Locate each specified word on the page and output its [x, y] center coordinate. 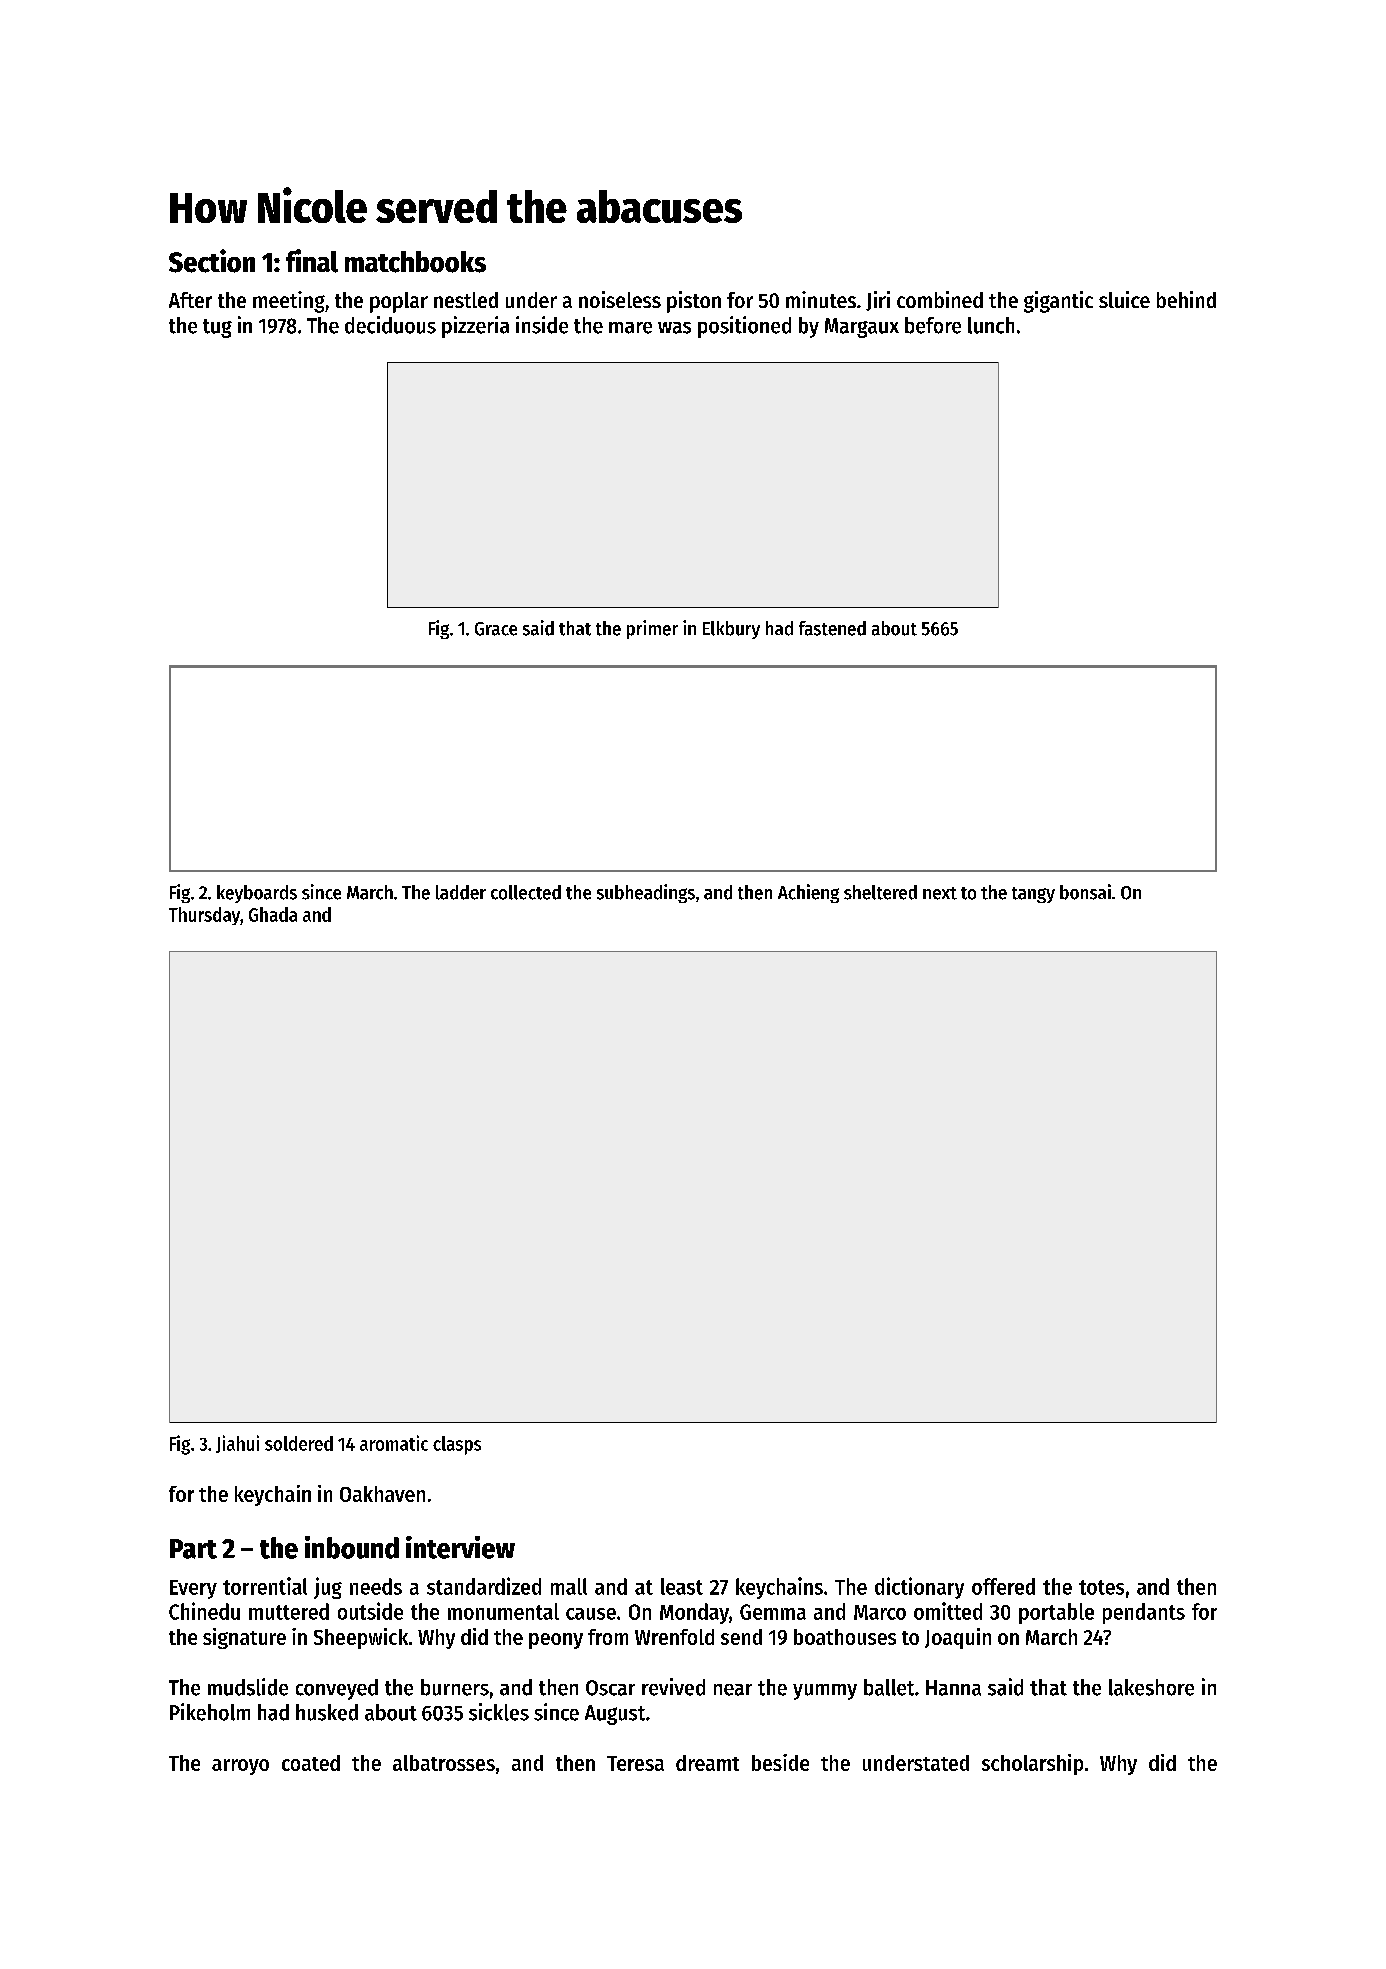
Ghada [273, 914]
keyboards [257, 894]
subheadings [646, 893]
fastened [832, 628]
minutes [821, 299]
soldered [299, 1443]
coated [311, 1763]
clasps [457, 1445]
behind [1186, 299]
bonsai [1085, 892]
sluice [1124, 299]
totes [1101, 1587]
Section [212, 261]
